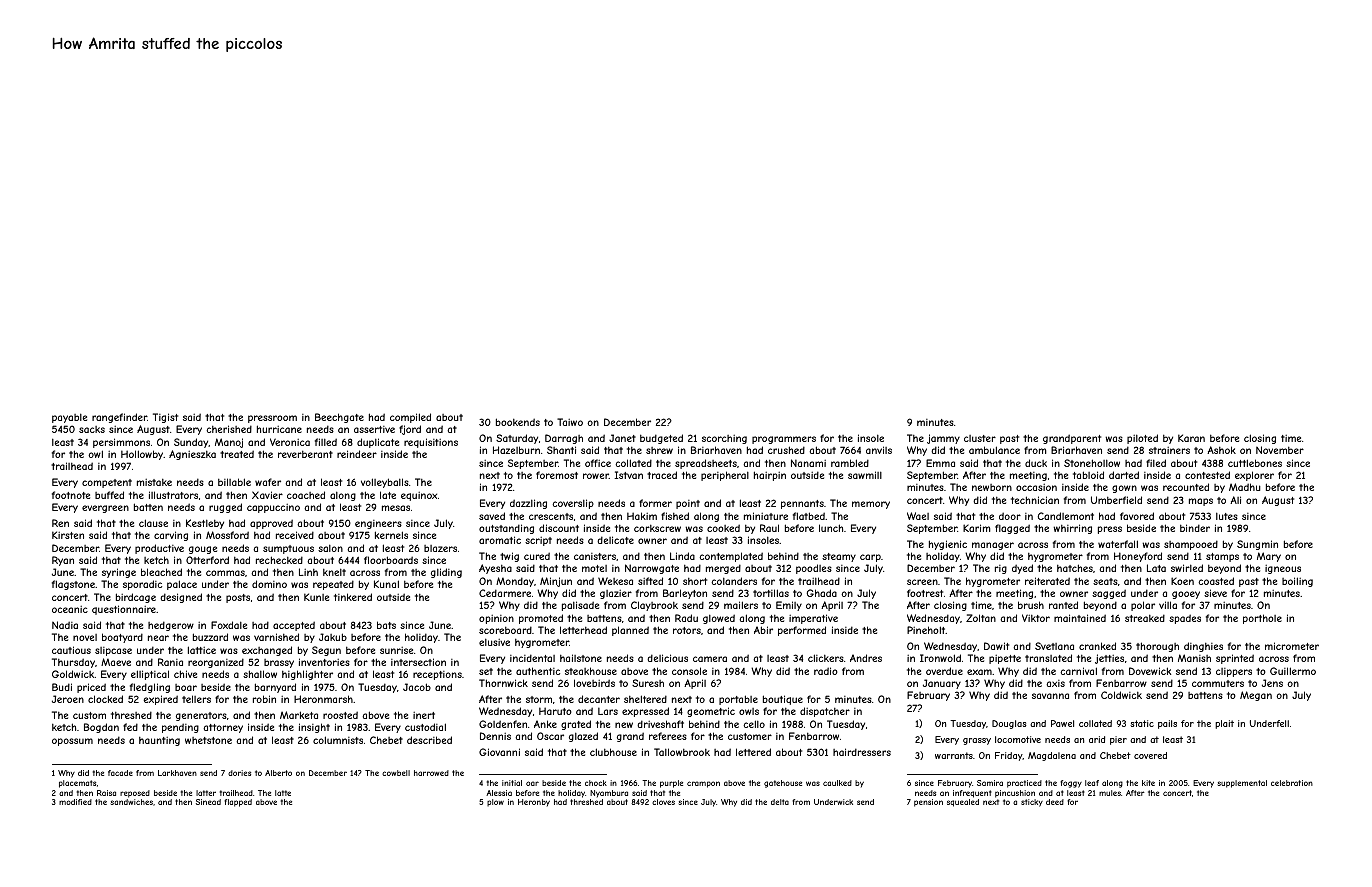  What do you see at coordinates (537, 556) in the page?
I see `cured` at bounding box center [537, 556].
